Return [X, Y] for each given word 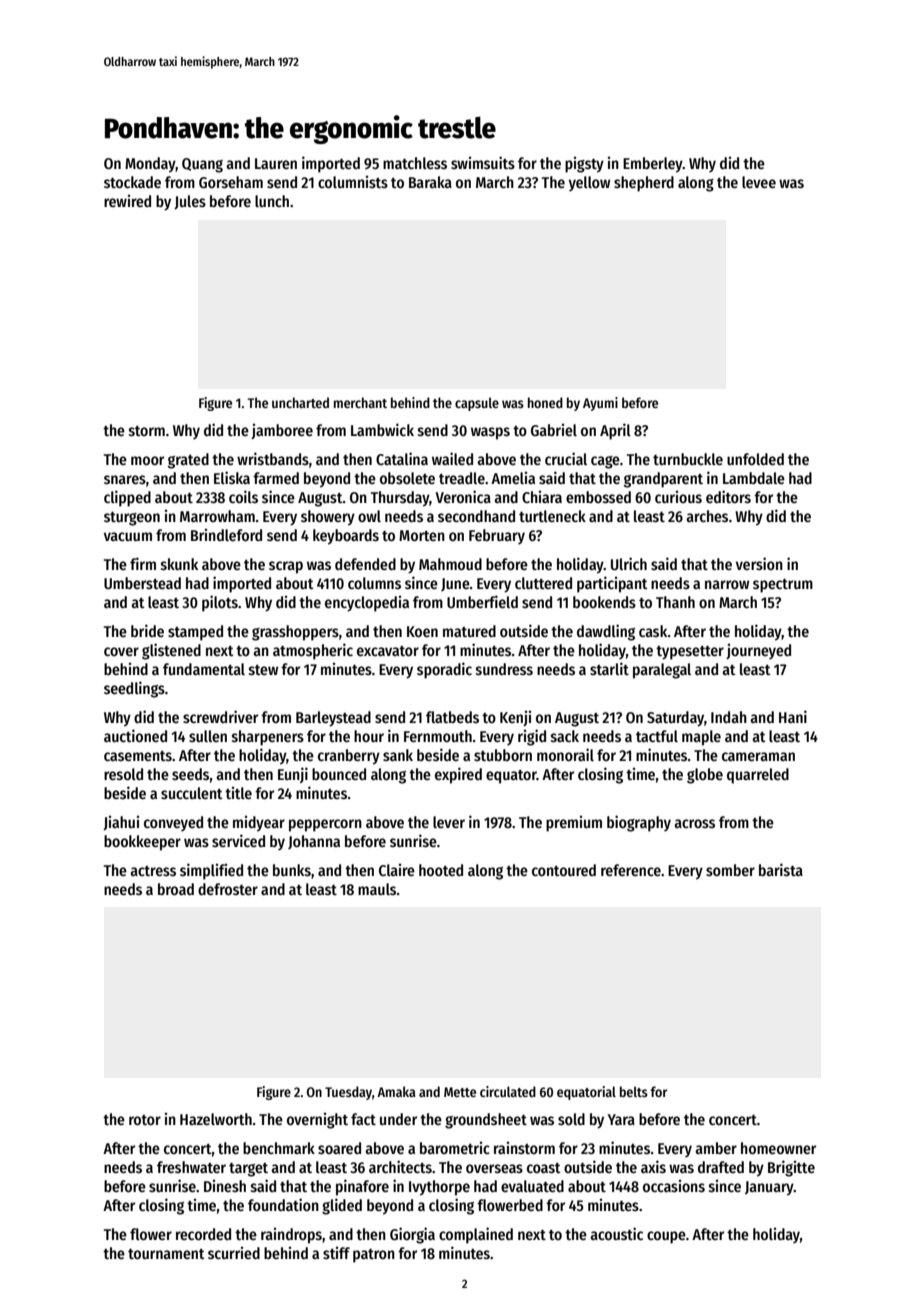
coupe [666, 1237]
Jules [190, 202]
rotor [145, 1120]
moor [147, 460]
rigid [532, 737]
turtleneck [552, 516]
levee [759, 182]
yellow [589, 183]
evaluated [532, 1186]
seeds [190, 774]
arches [707, 516]
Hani [793, 716]
